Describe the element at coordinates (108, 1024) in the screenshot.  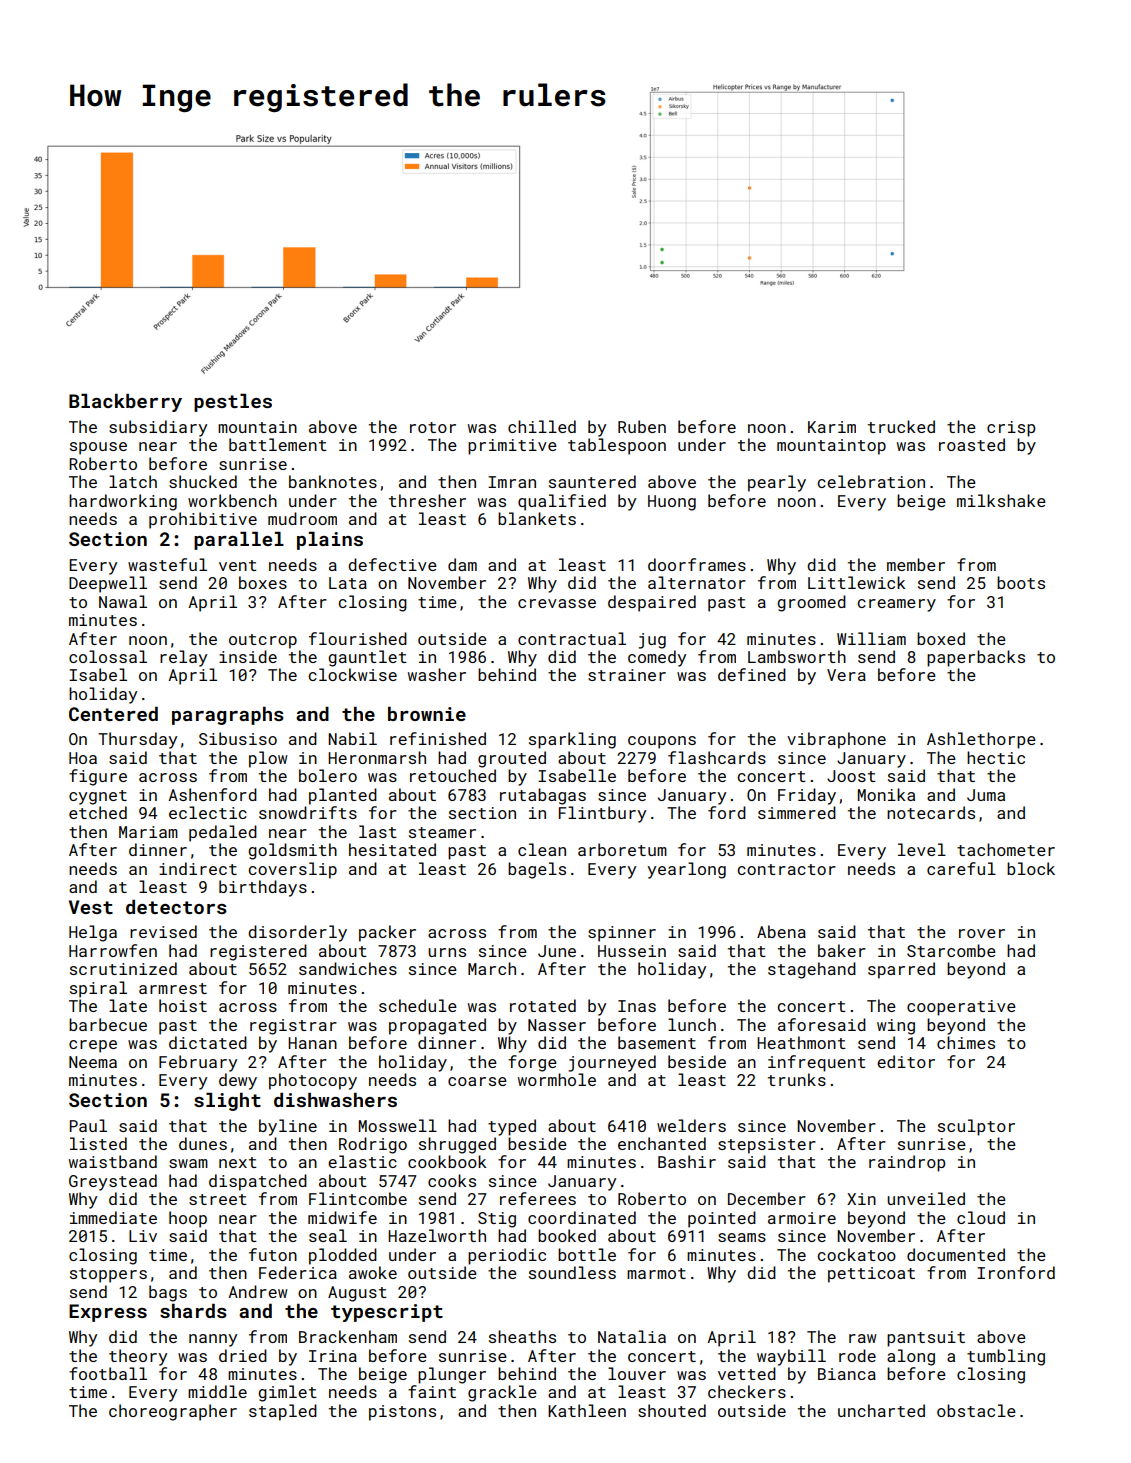
I see `barbecue` at that location.
